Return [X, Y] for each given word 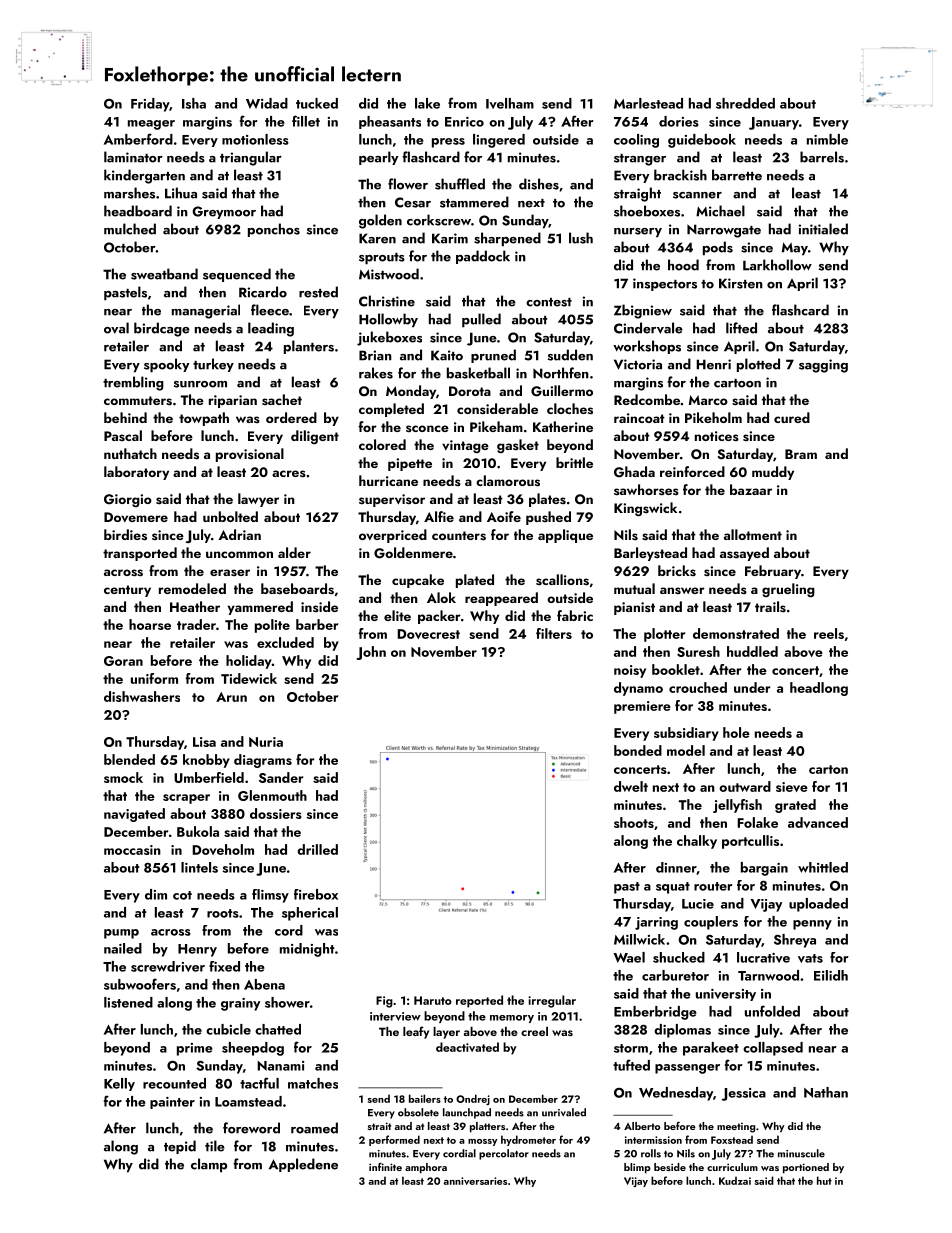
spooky [166, 365]
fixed [224, 966]
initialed [823, 229]
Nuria [266, 742]
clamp [209, 1165]
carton [828, 769]
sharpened [507, 239]
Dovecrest [428, 634]
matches [313, 1083]
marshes [129, 193]
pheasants [390, 122]
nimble [827, 139]
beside [670, 1167]
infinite [385, 1167]
